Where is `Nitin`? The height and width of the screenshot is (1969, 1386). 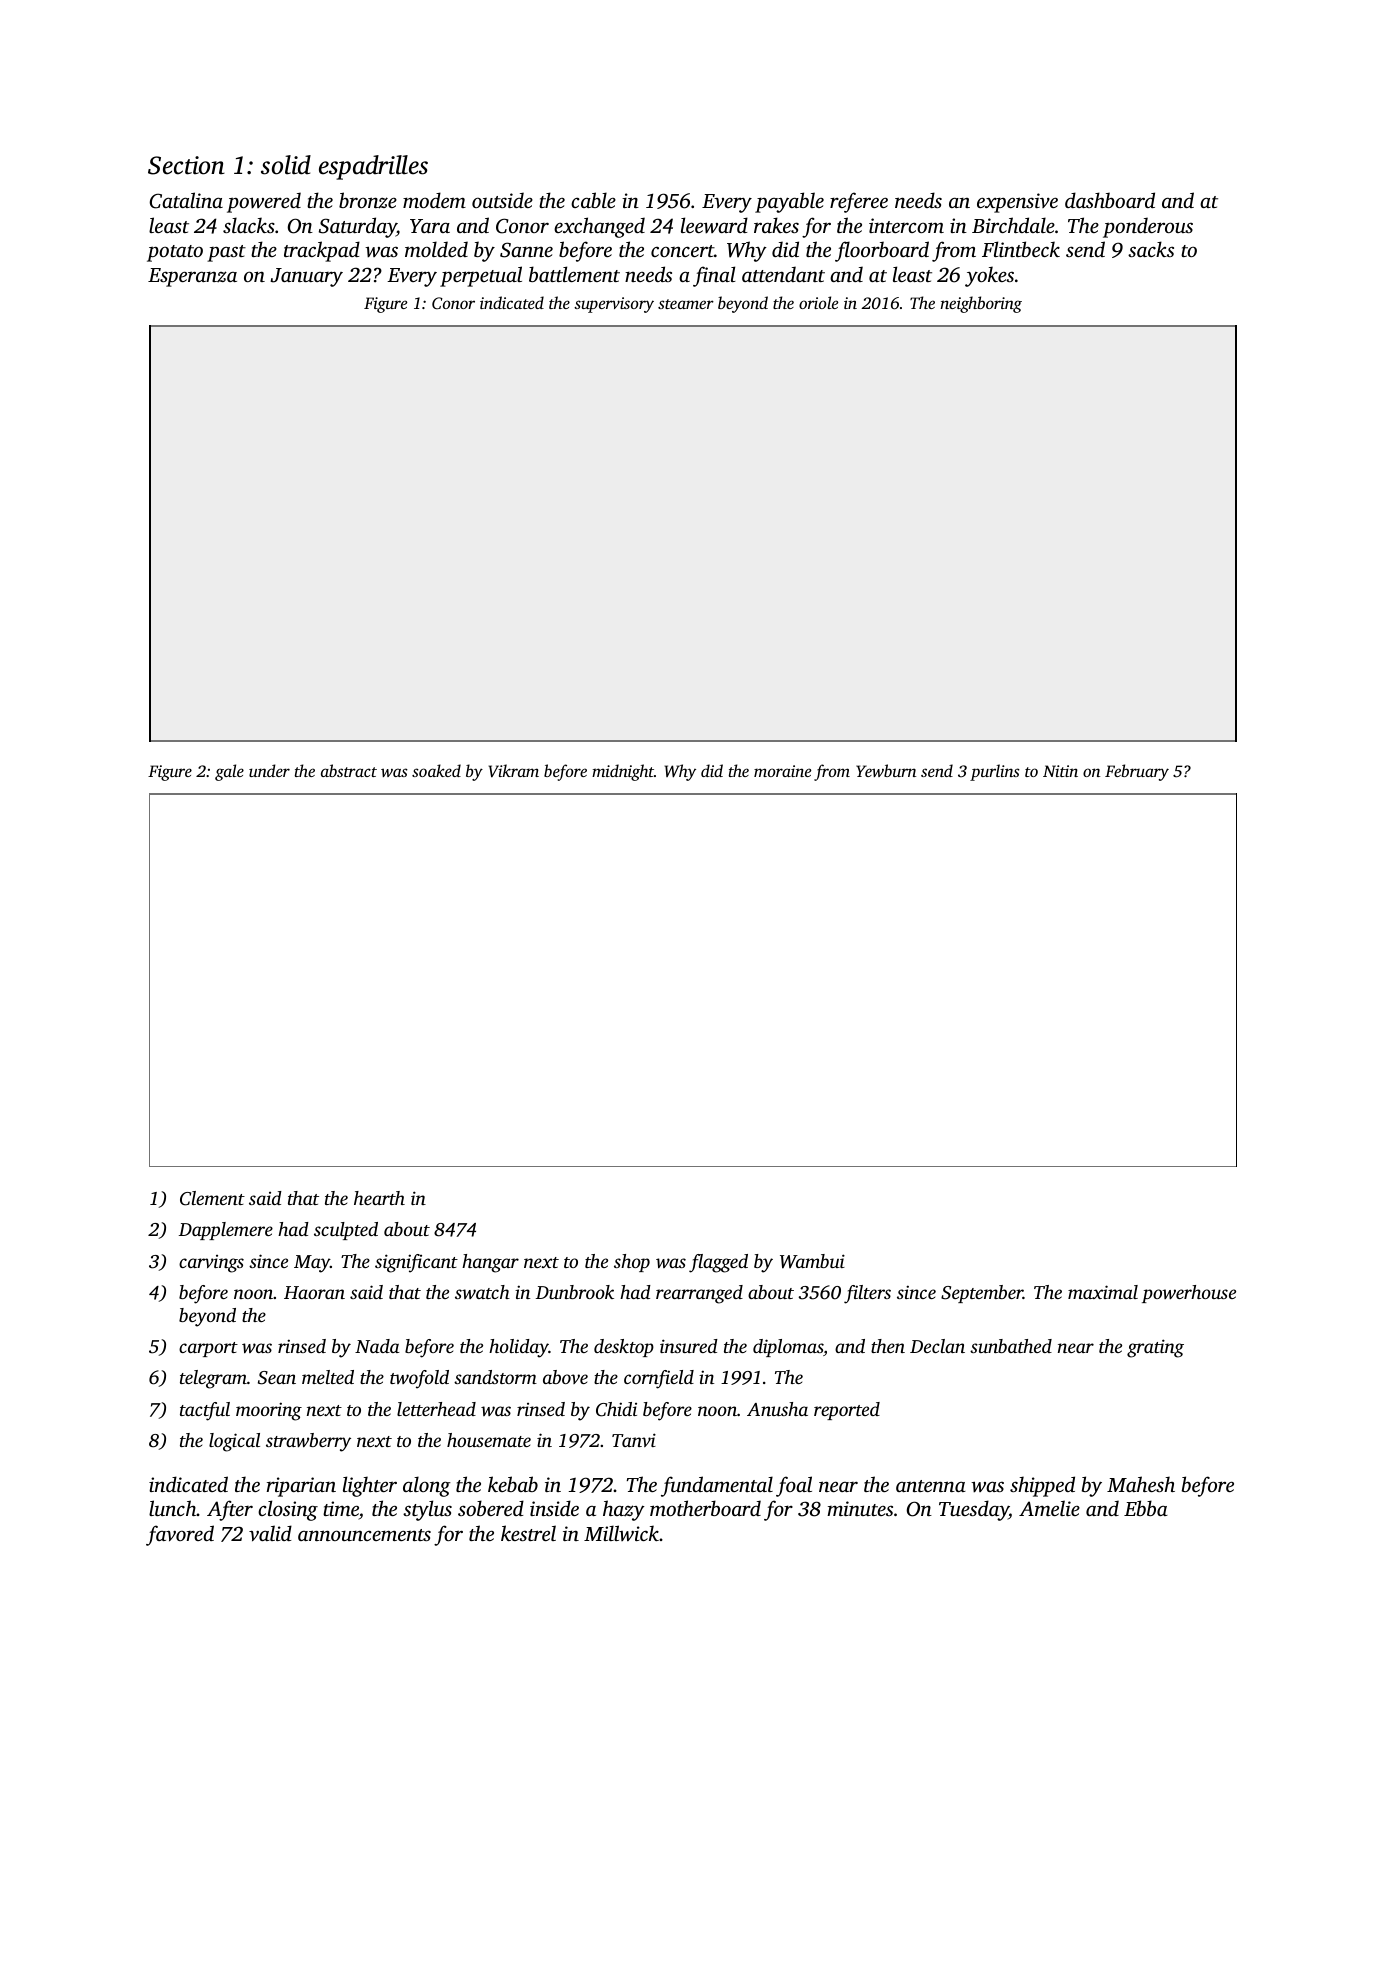 Nitin is located at coordinates (1060, 771).
